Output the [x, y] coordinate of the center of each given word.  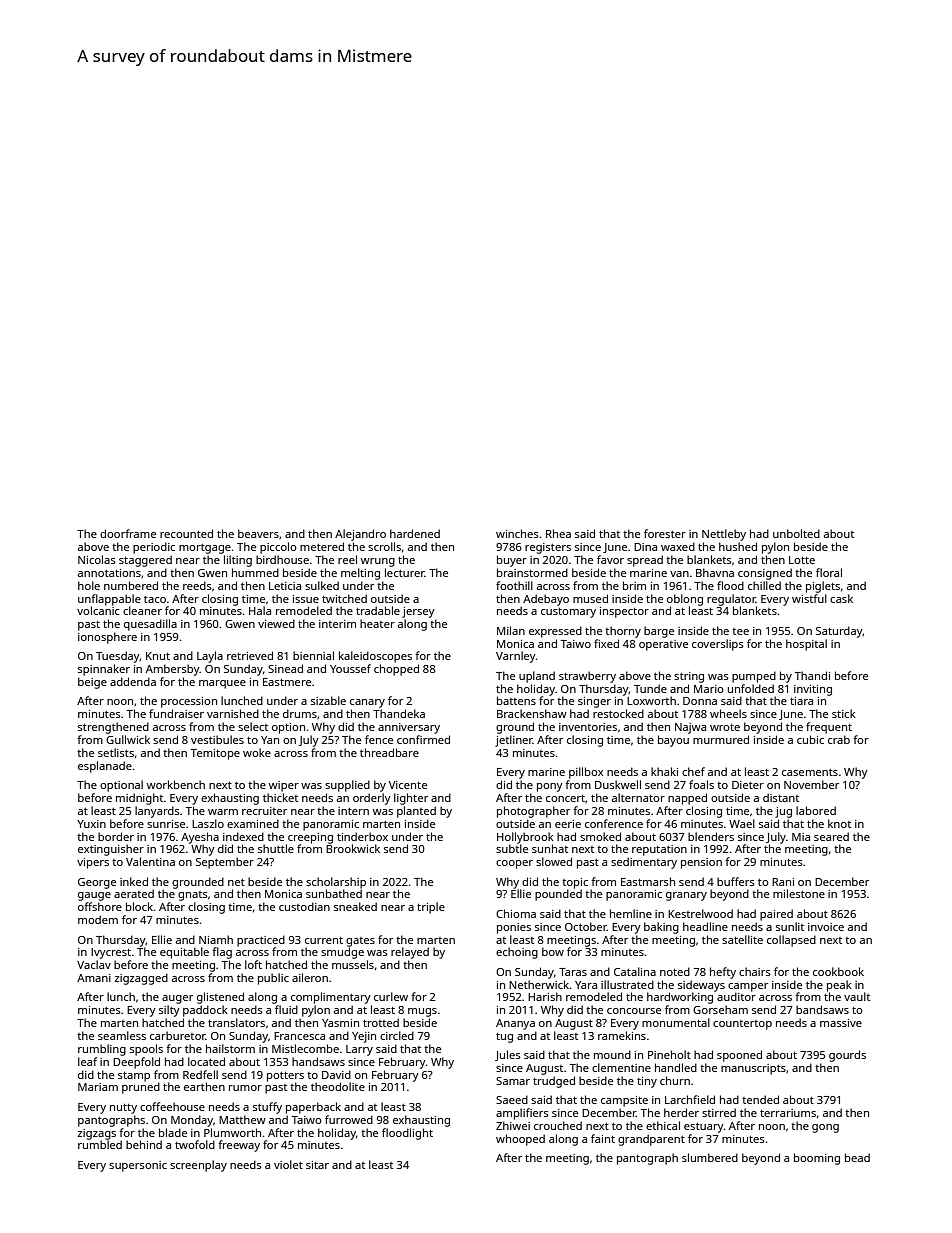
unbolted [796, 533]
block [140, 906]
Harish [545, 996]
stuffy [267, 1108]
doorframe [128, 533]
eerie [568, 824]
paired [776, 915]
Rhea [558, 533]
